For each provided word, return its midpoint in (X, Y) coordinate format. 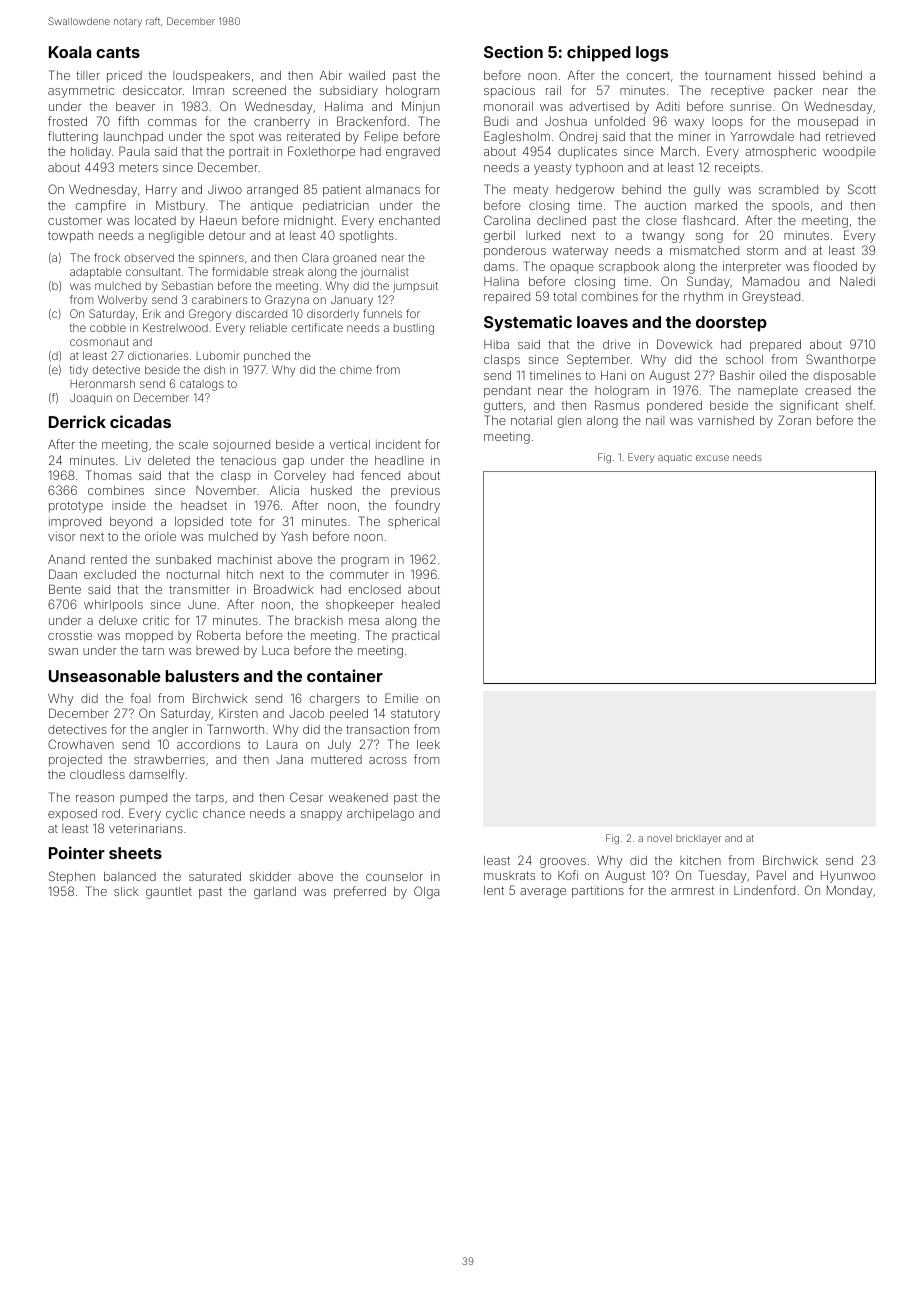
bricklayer (698, 839)
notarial (531, 420)
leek (428, 744)
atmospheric (780, 153)
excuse (712, 458)
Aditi (667, 106)
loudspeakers (211, 77)
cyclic (182, 815)
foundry (417, 506)
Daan (63, 574)
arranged (272, 191)
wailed (367, 75)
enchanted (409, 220)
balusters (202, 676)
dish (214, 369)
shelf (859, 405)
